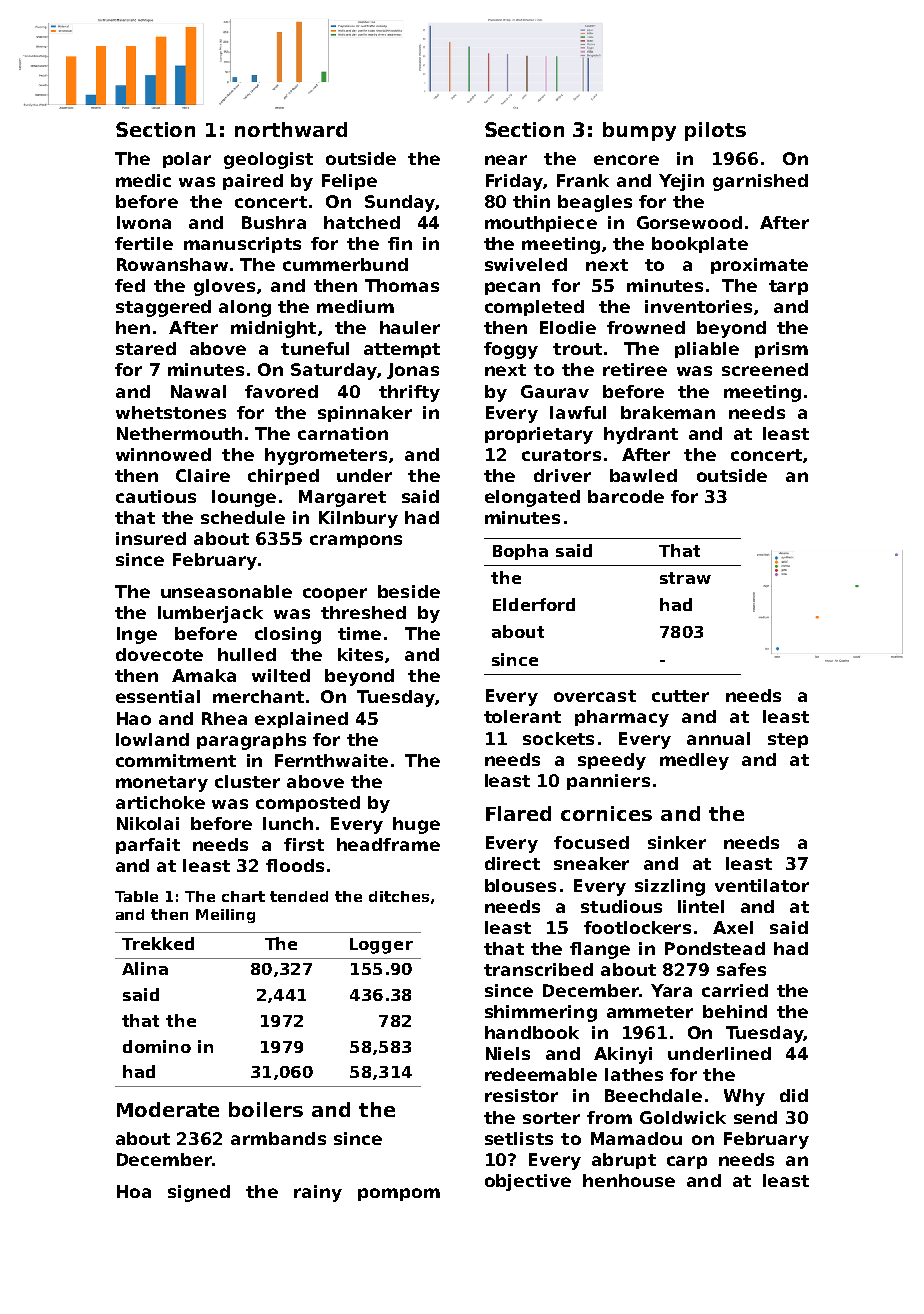 This image has height=1314, width=924. What do you see at coordinates (715, 131) in the image?
I see `pilots` at bounding box center [715, 131].
